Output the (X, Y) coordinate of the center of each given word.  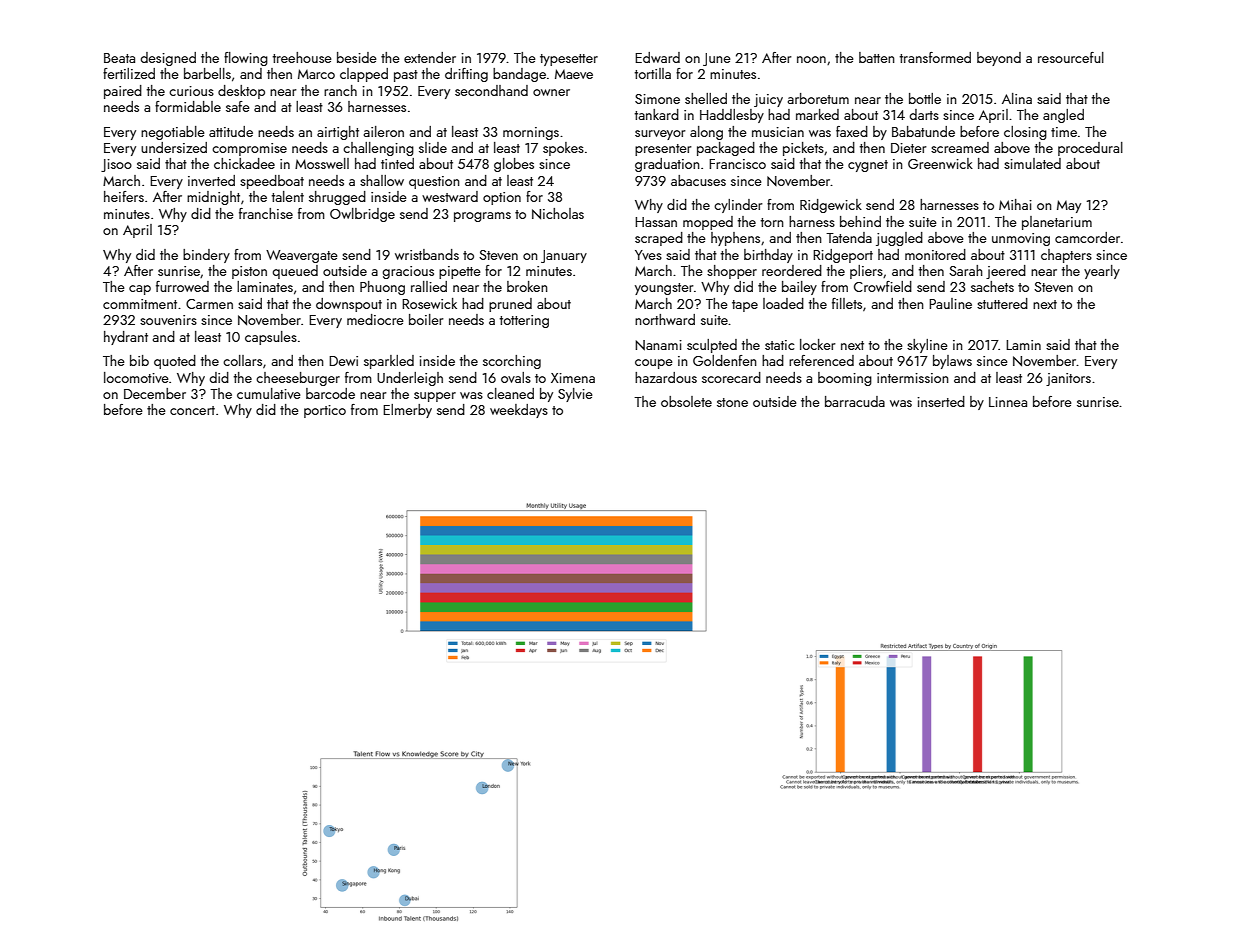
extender (430, 57)
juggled (899, 239)
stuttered (1002, 303)
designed (168, 59)
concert (192, 410)
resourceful (1071, 57)
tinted (397, 163)
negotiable (173, 133)
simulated (1032, 163)
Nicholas (558, 214)
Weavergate (302, 256)
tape (745, 306)
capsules (271, 338)
